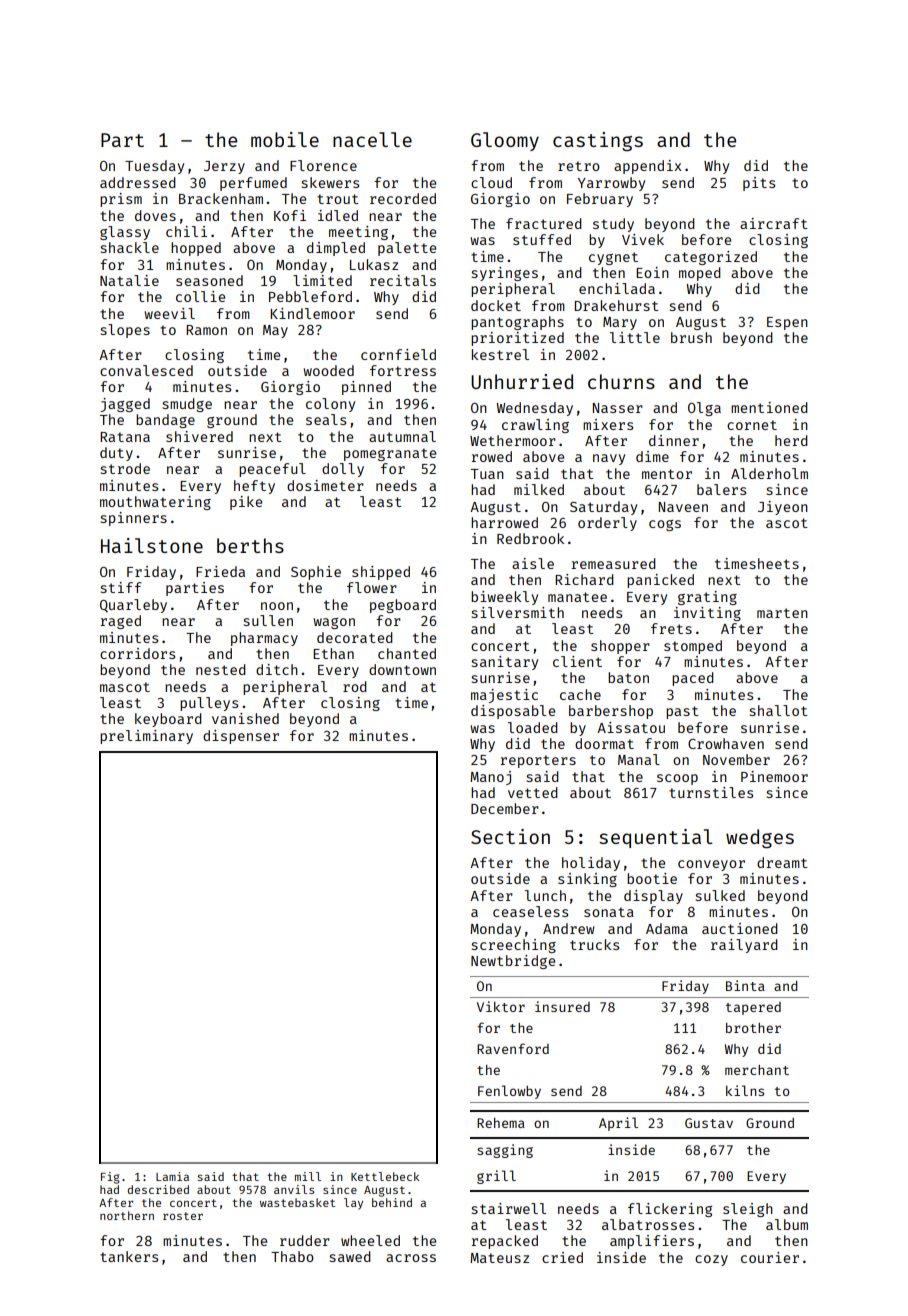 This document has width=908, height=1316. Describe the element at coordinates (129, 1256) in the document. I see `tankers` at that location.
